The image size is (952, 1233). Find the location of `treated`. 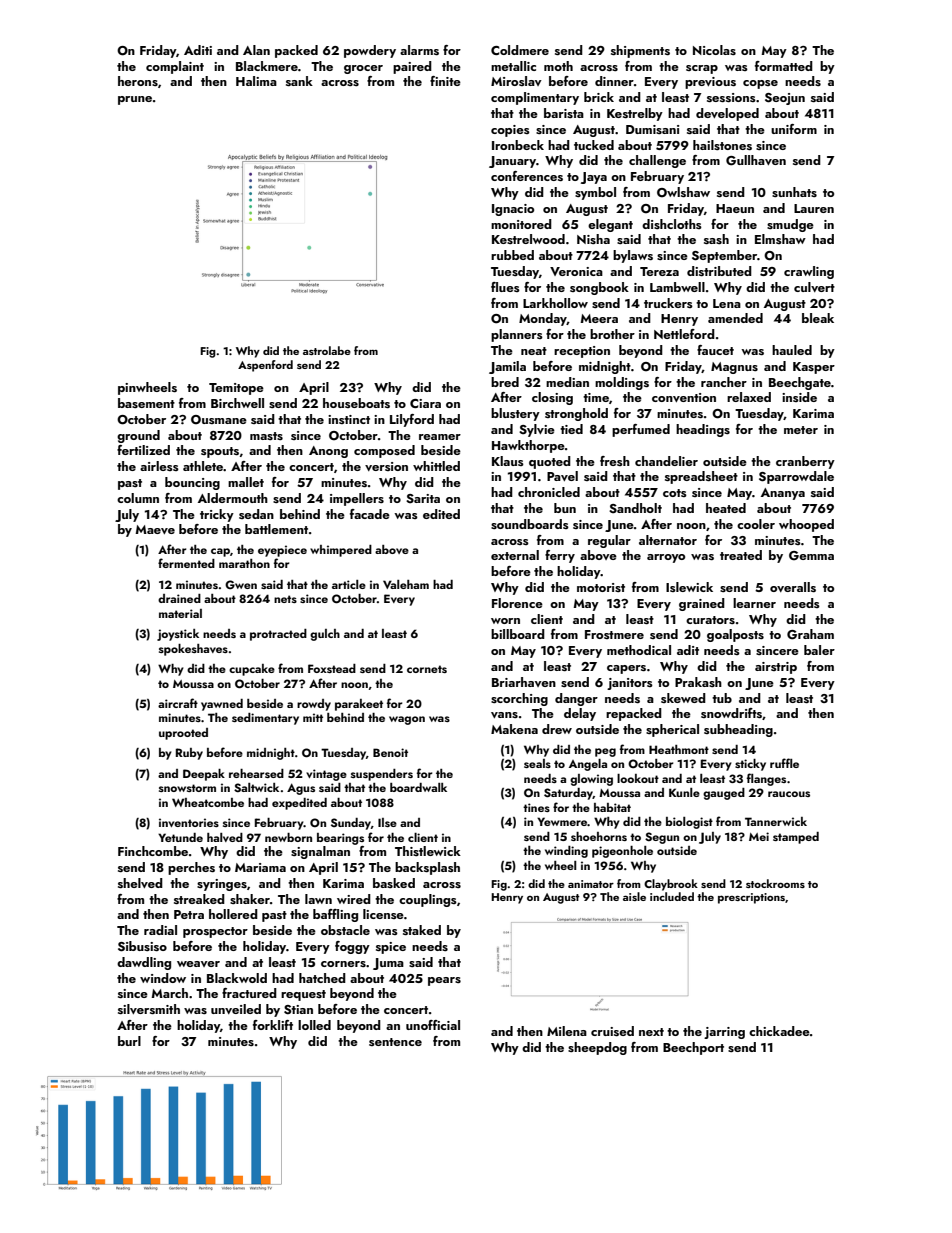

treated is located at coordinates (741, 555).
